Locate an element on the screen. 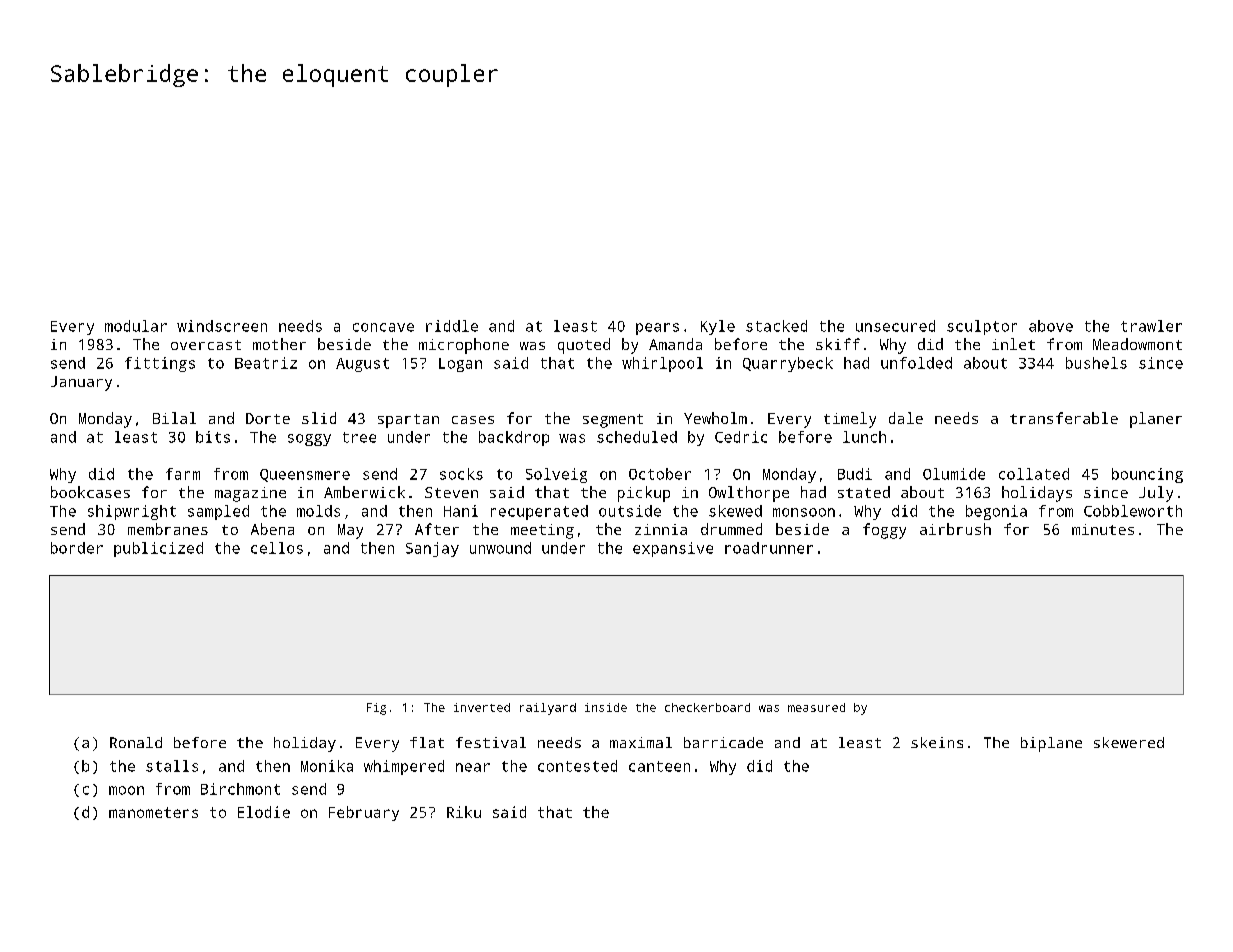  whirlpool is located at coordinates (662, 364).
